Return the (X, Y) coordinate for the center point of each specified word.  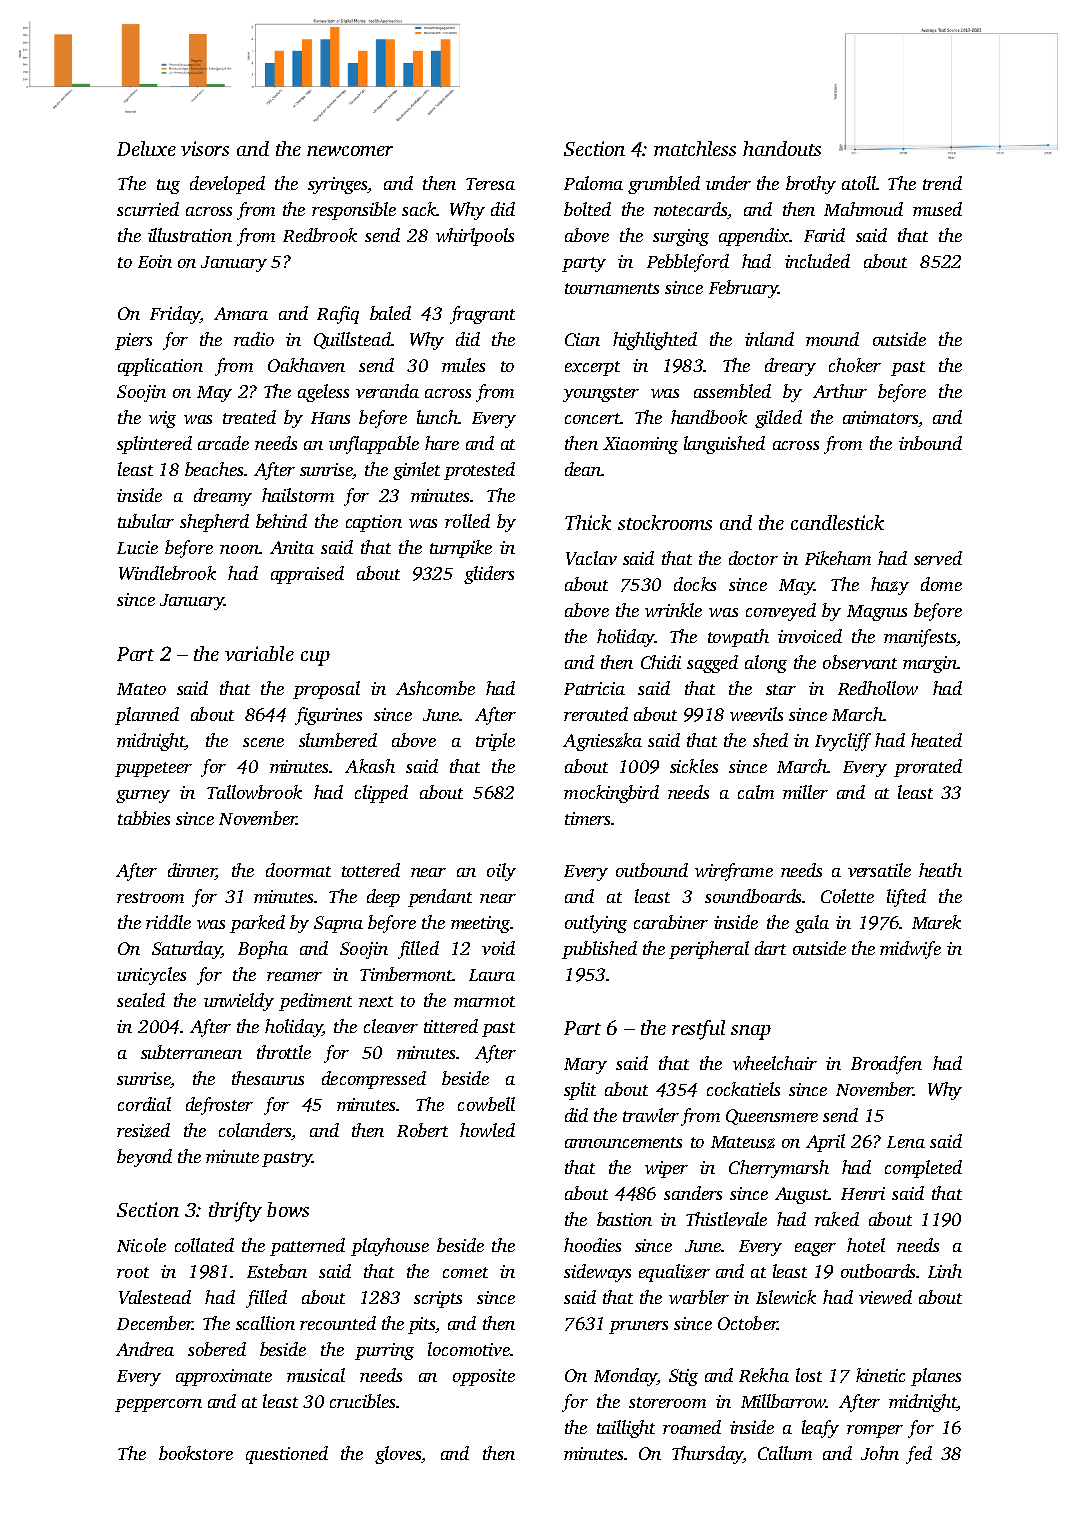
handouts (782, 148)
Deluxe (146, 148)
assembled (732, 391)
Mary (585, 1066)
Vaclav (591, 558)
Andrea (145, 1349)
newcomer (350, 151)
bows (288, 1209)
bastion (624, 1219)
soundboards (753, 896)
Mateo (141, 689)
